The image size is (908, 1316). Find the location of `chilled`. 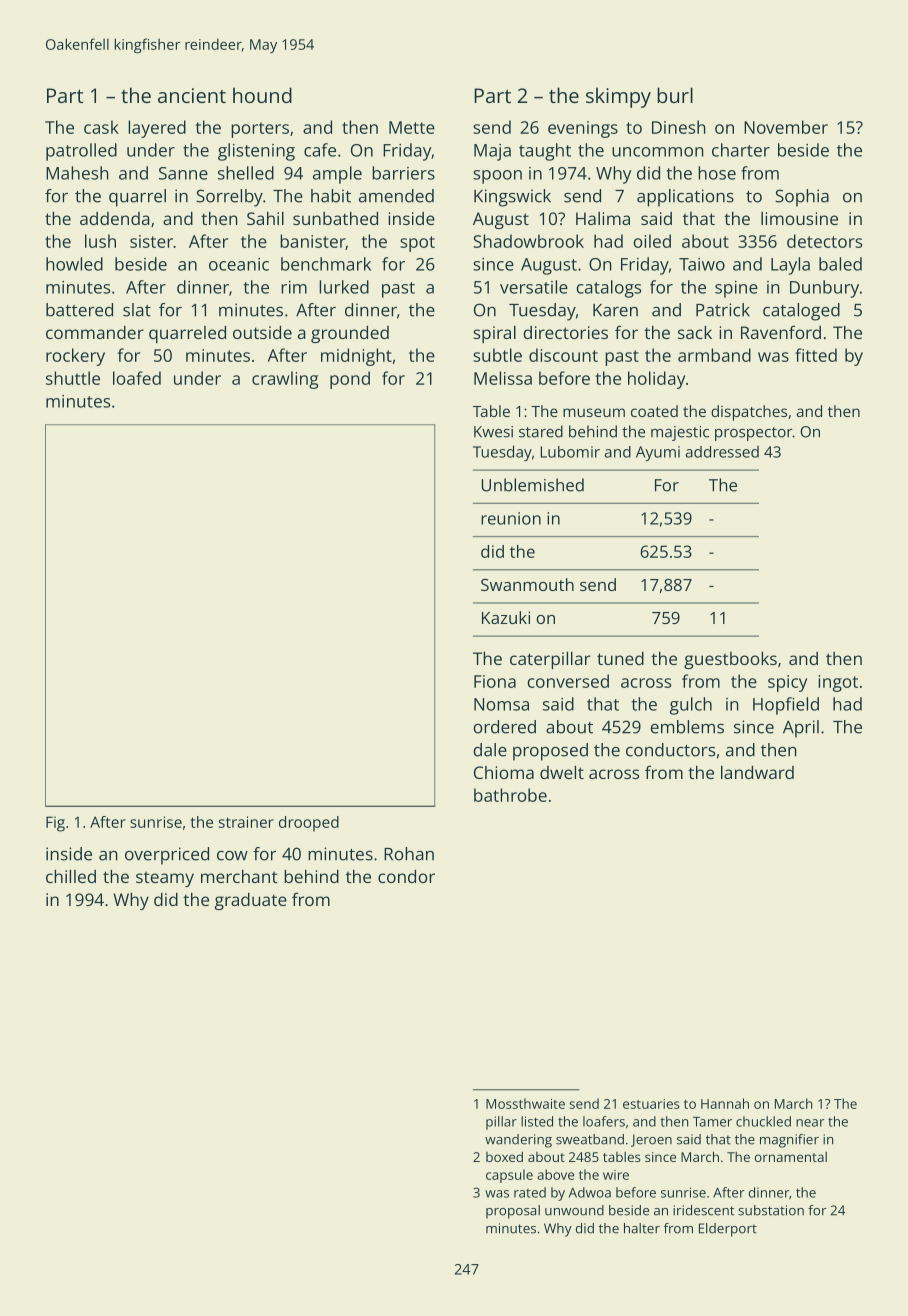

chilled is located at coordinates (71, 876).
